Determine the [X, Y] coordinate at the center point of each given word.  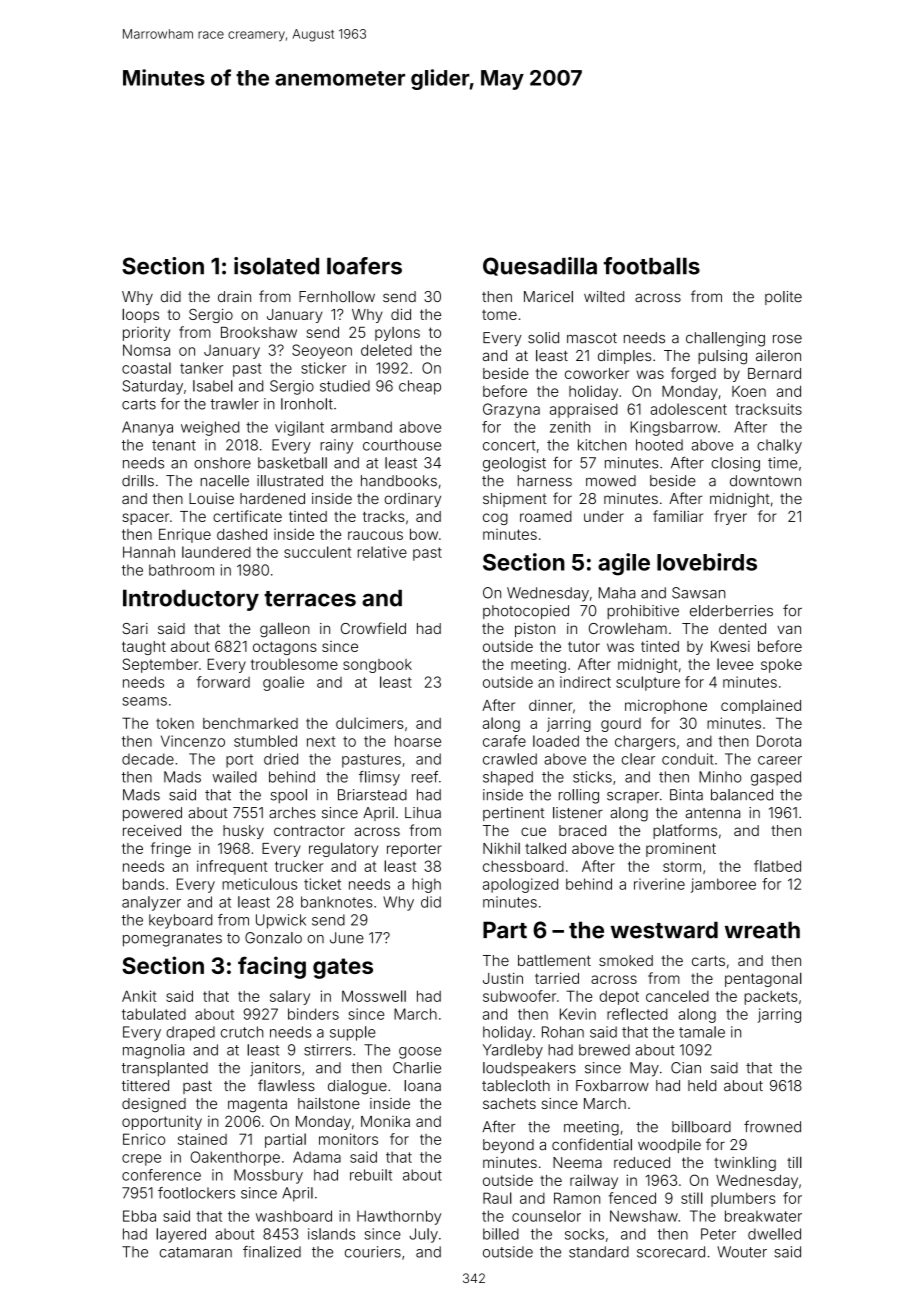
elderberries [731, 611]
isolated [276, 266]
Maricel [548, 297]
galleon [285, 630]
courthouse [402, 445]
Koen [749, 391]
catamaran [196, 1252]
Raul [497, 1198]
